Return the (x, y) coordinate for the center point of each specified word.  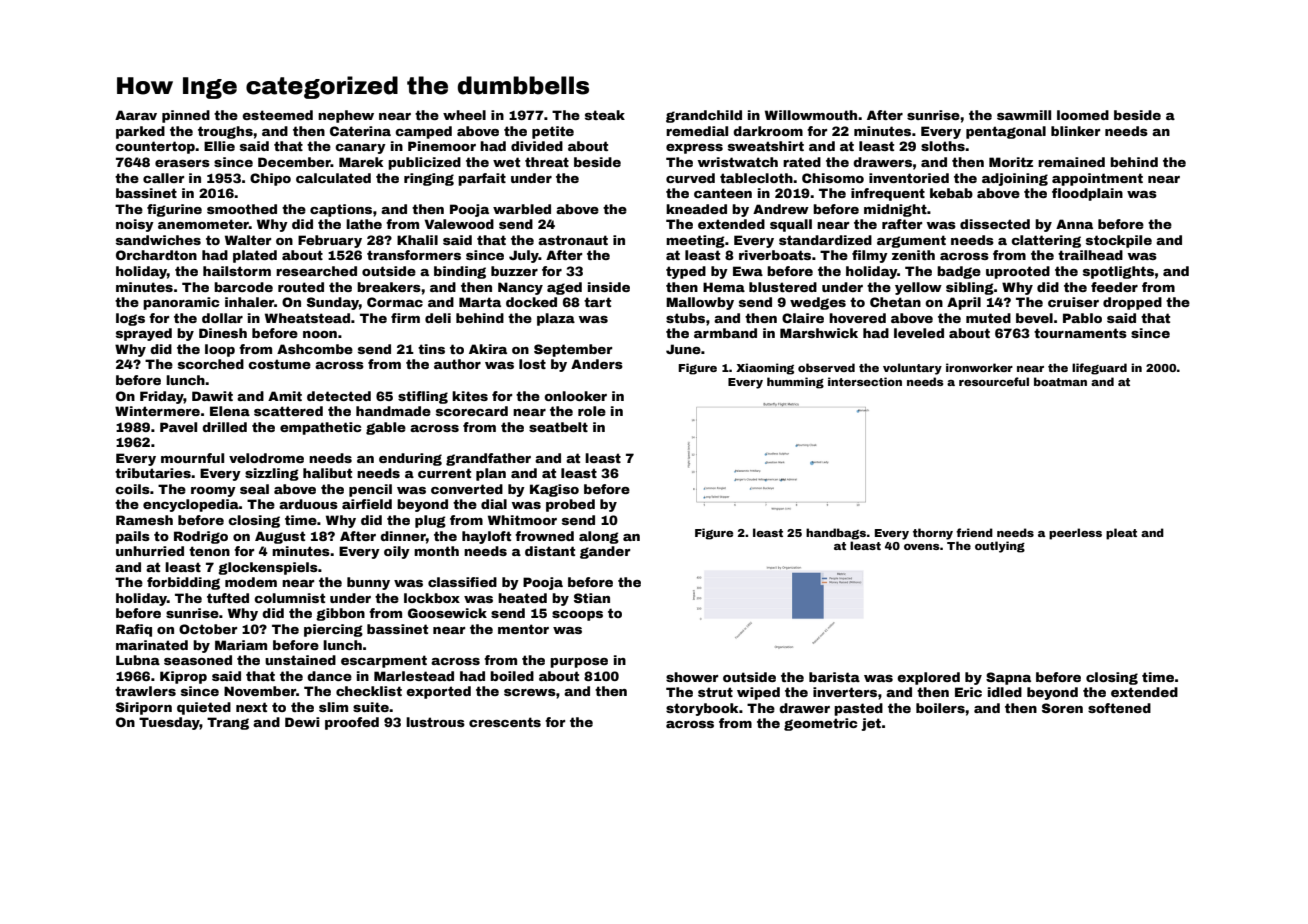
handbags (836, 534)
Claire (803, 318)
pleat (1121, 534)
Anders (597, 364)
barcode (243, 287)
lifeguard (1099, 369)
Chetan (895, 302)
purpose (579, 663)
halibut (327, 473)
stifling (423, 397)
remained (1071, 162)
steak (605, 115)
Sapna (1008, 678)
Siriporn (144, 708)
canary (360, 149)
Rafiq (134, 630)
